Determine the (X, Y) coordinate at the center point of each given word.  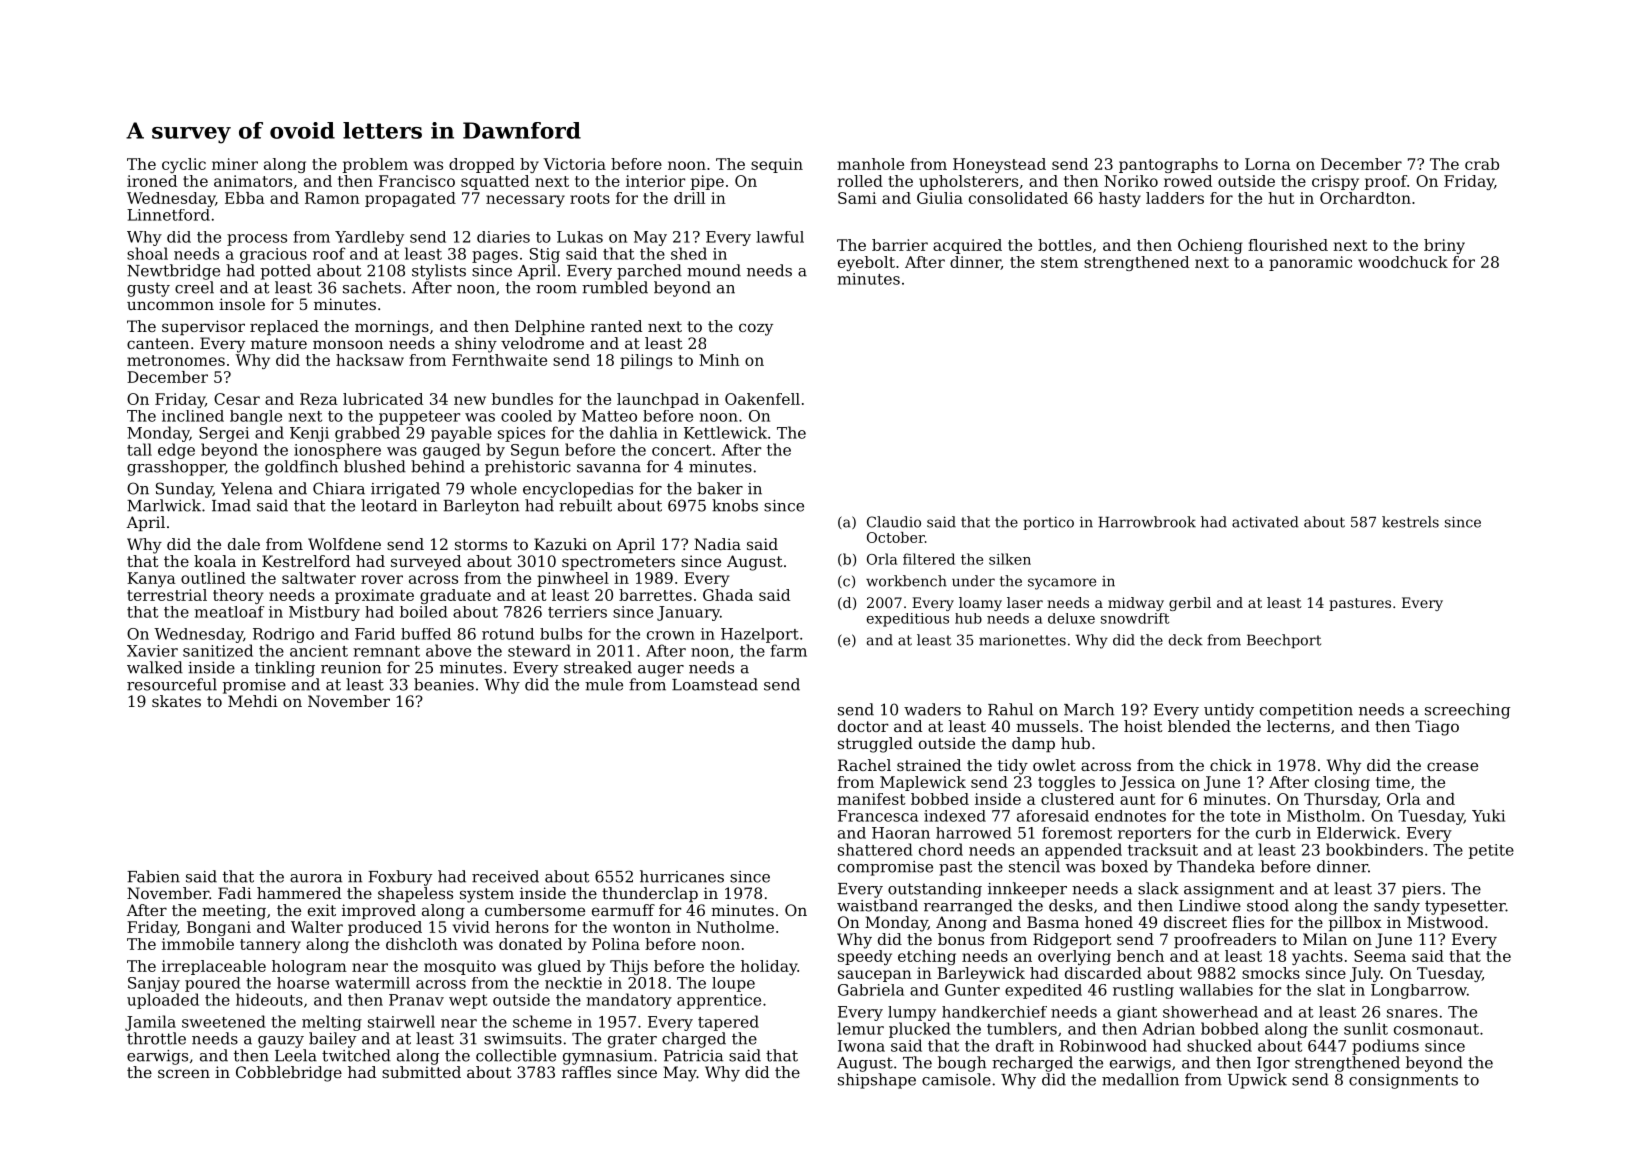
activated (1265, 522)
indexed (955, 816)
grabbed (367, 434)
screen (184, 1073)
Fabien (153, 876)
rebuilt (585, 505)
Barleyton (481, 507)
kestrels (1410, 522)
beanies (444, 684)
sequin (777, 165)
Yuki (1488, 815)
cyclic (184, 165)
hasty (1120, 199)
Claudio (894, 522)
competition (1306, 711)
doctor (863, 726)
